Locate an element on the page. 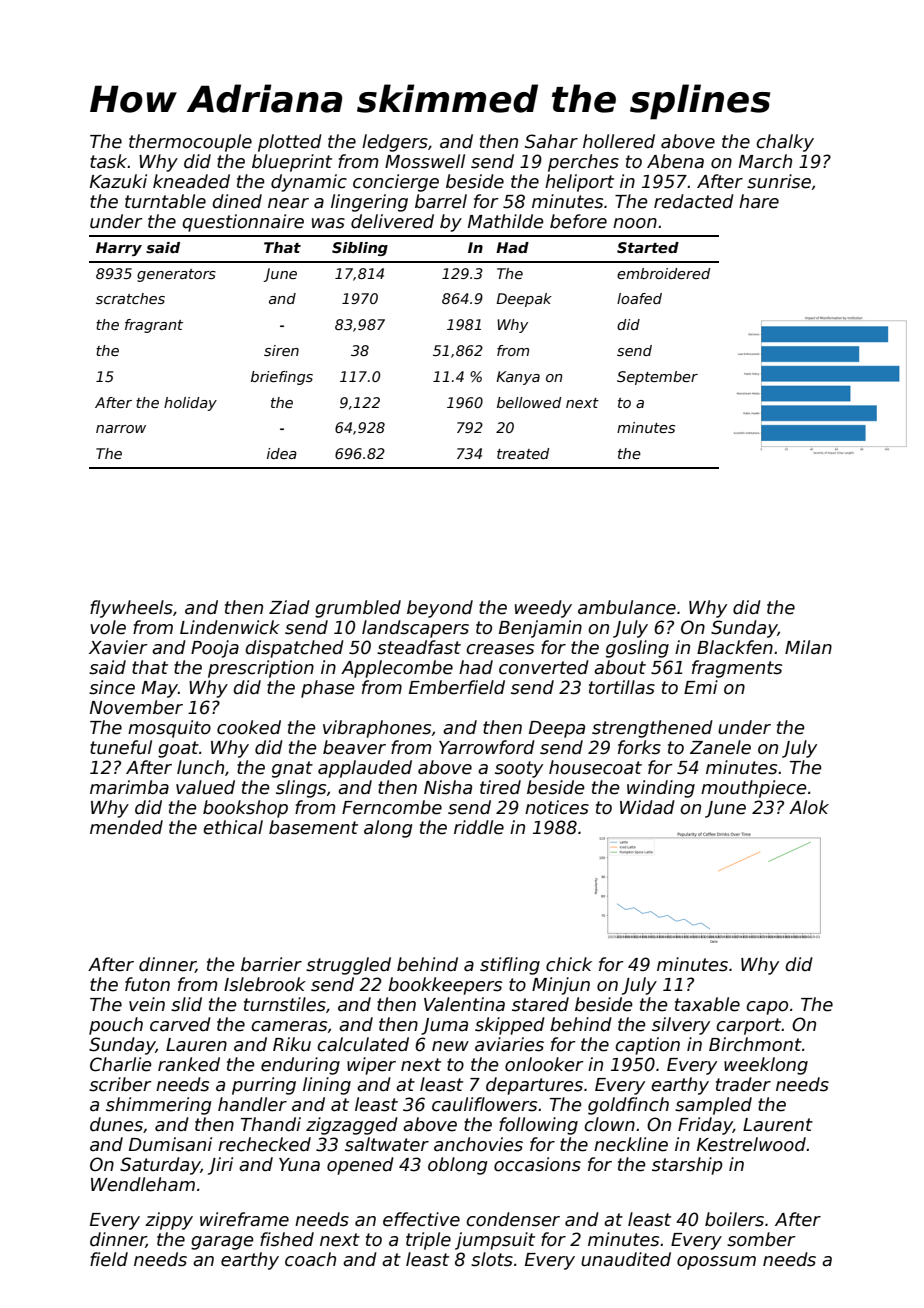 The height and width of the page is (1308, 924). winding is located at coordinates (661, 789).
